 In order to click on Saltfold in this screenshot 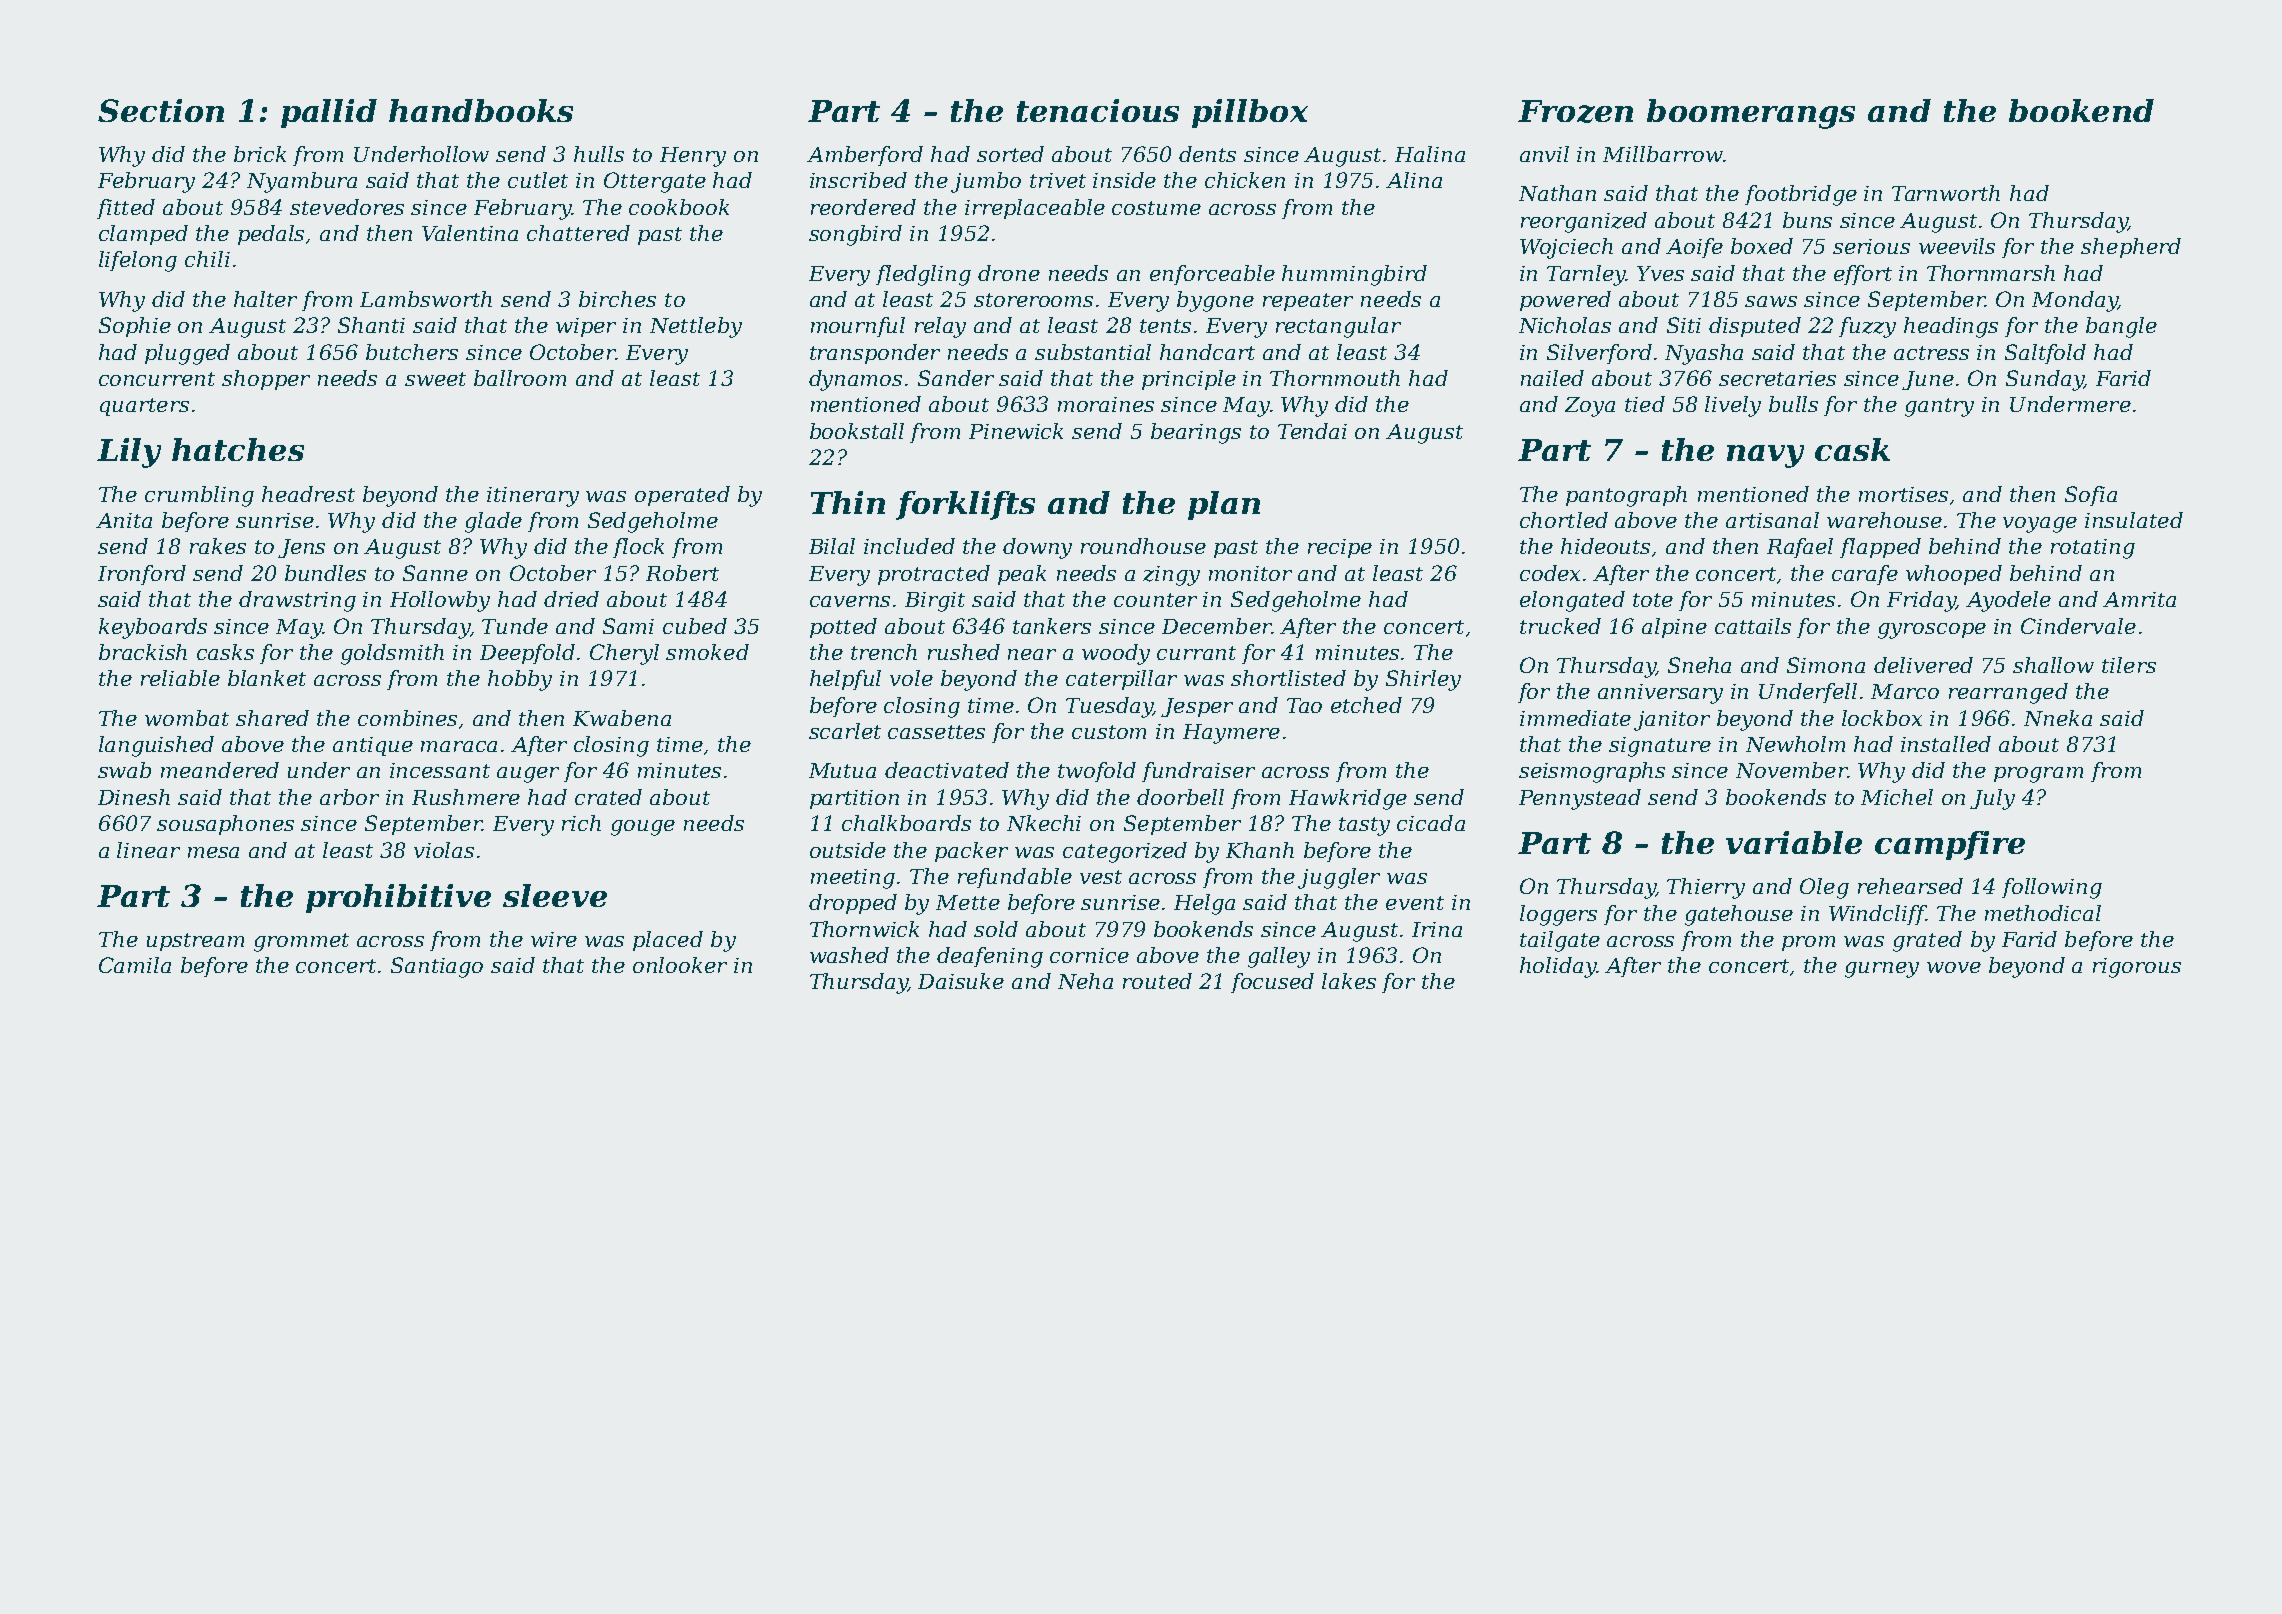, I will do `click(2045, 354)`.
